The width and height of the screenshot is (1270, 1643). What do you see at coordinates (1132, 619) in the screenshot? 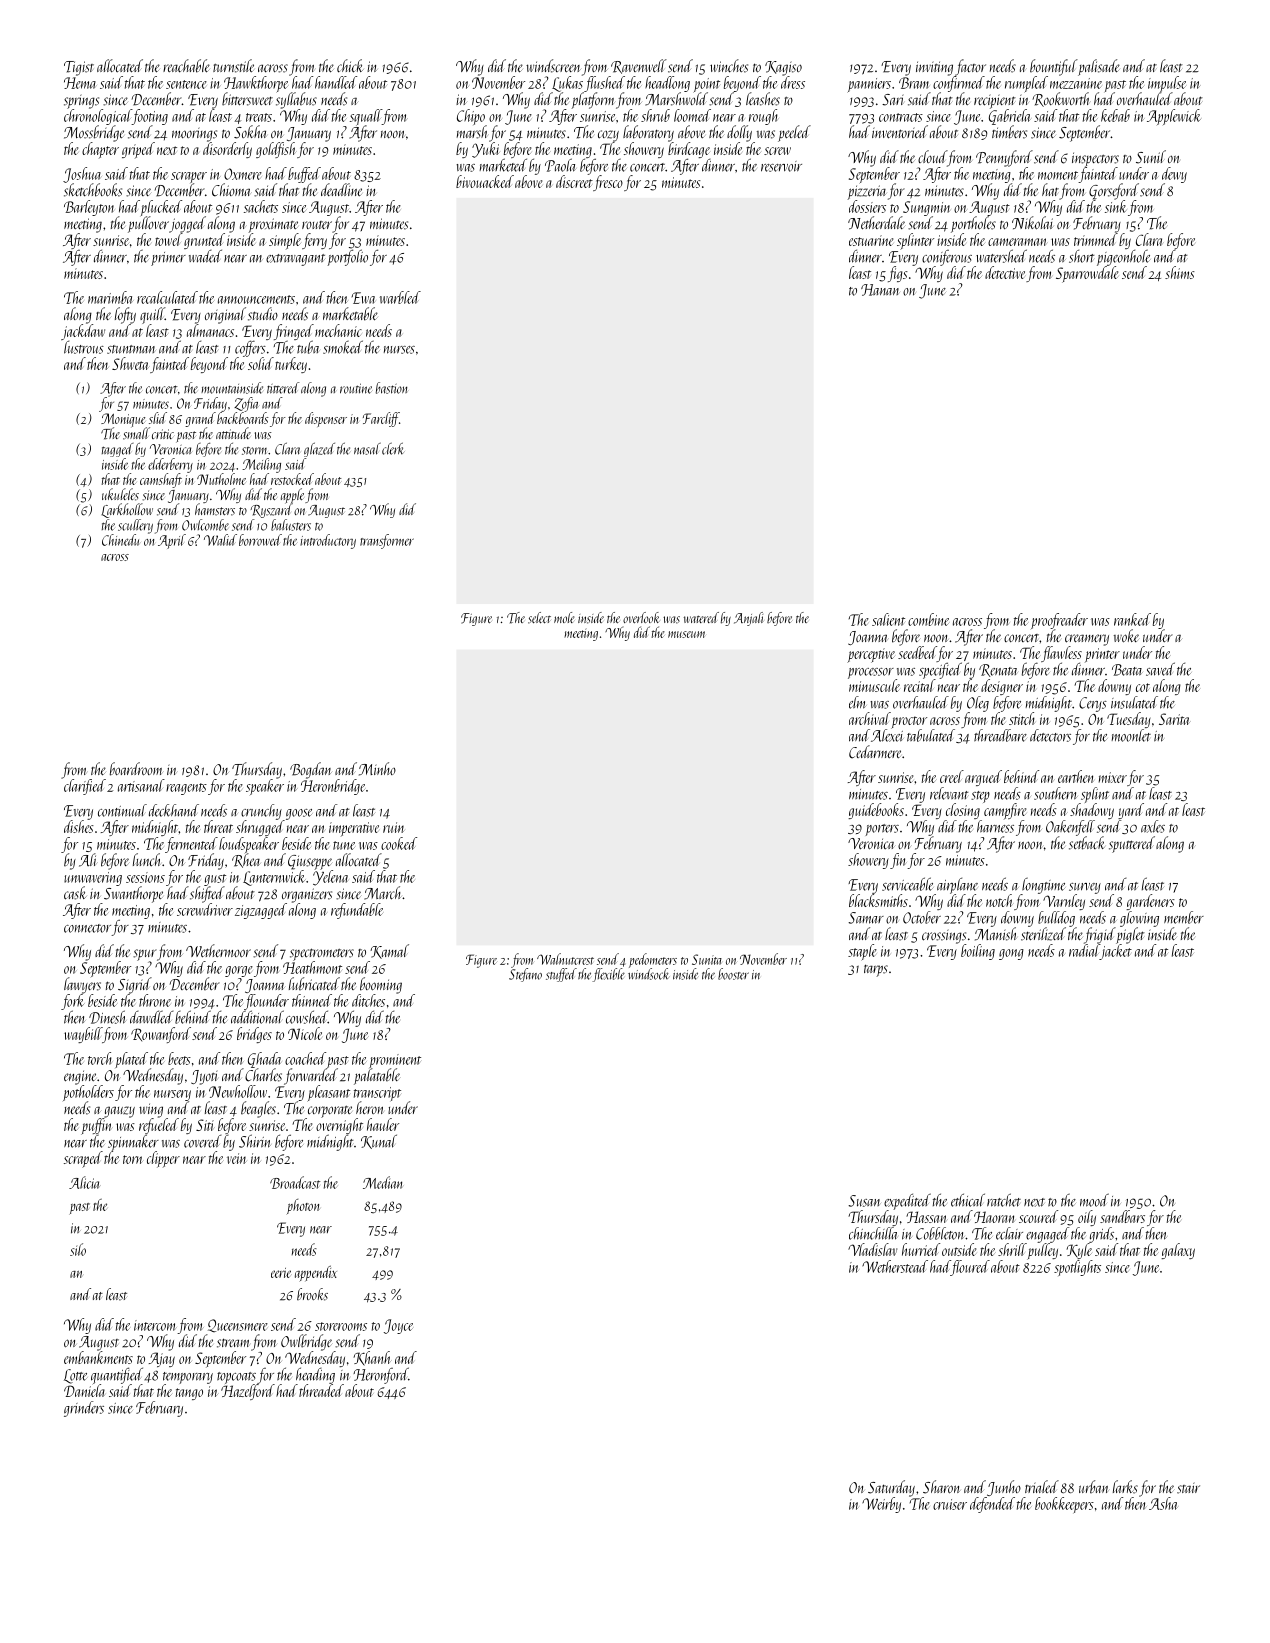
I see `ranked` at bounding box center [1132, 619].
